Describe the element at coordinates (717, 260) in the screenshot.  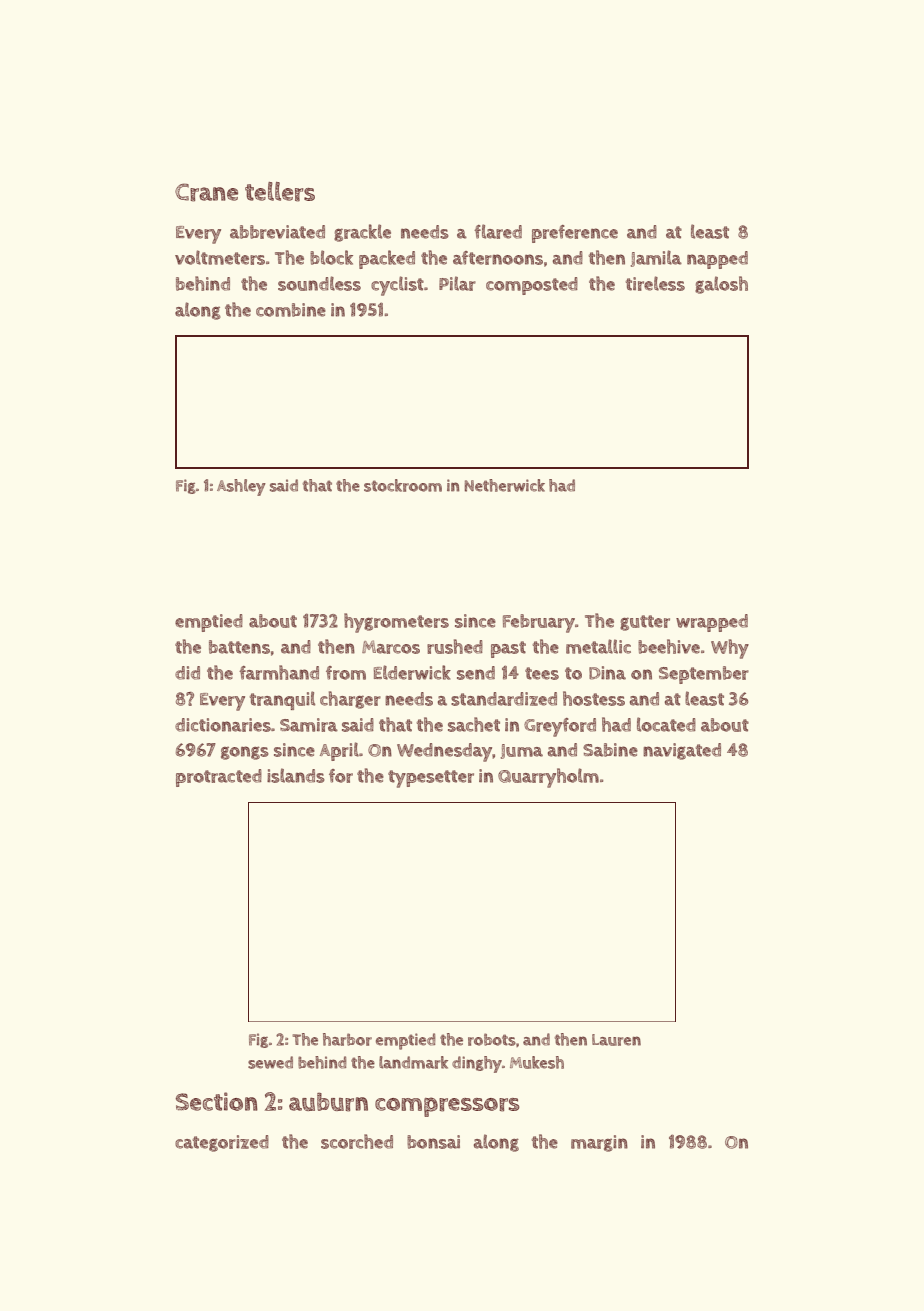
I see `napped` at that location.
